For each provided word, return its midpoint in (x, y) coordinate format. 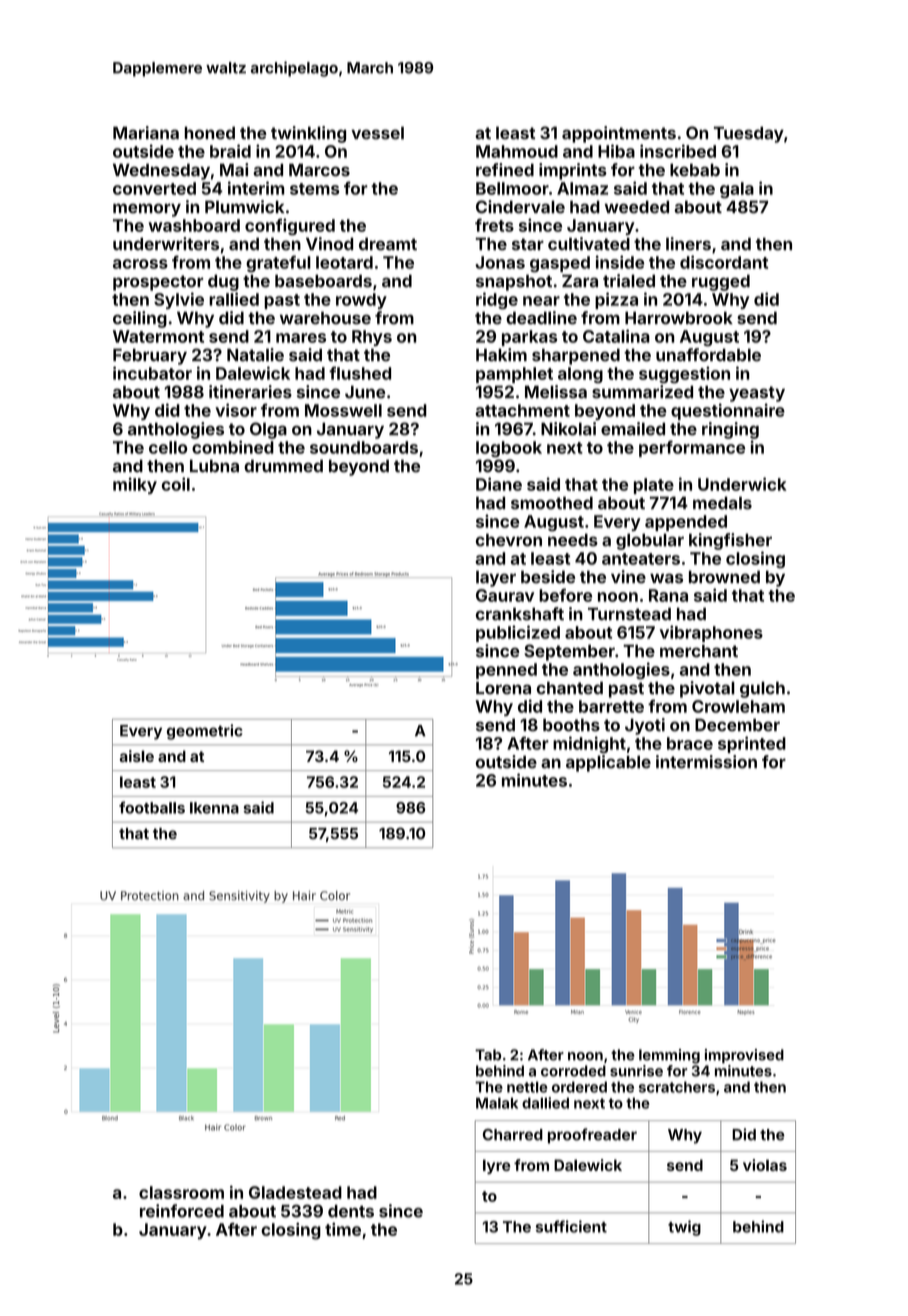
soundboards (364, 447)
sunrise (636, 1071)
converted (154, 188)
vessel (377, 133)
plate (654, 486)
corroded (573, 1071)
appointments (619, 134)
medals (722, 503)
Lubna (214, 466)
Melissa (556, 392)
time (343, 1229)
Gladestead (295, 1192)
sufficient (571, 1226)
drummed (283, 466)
